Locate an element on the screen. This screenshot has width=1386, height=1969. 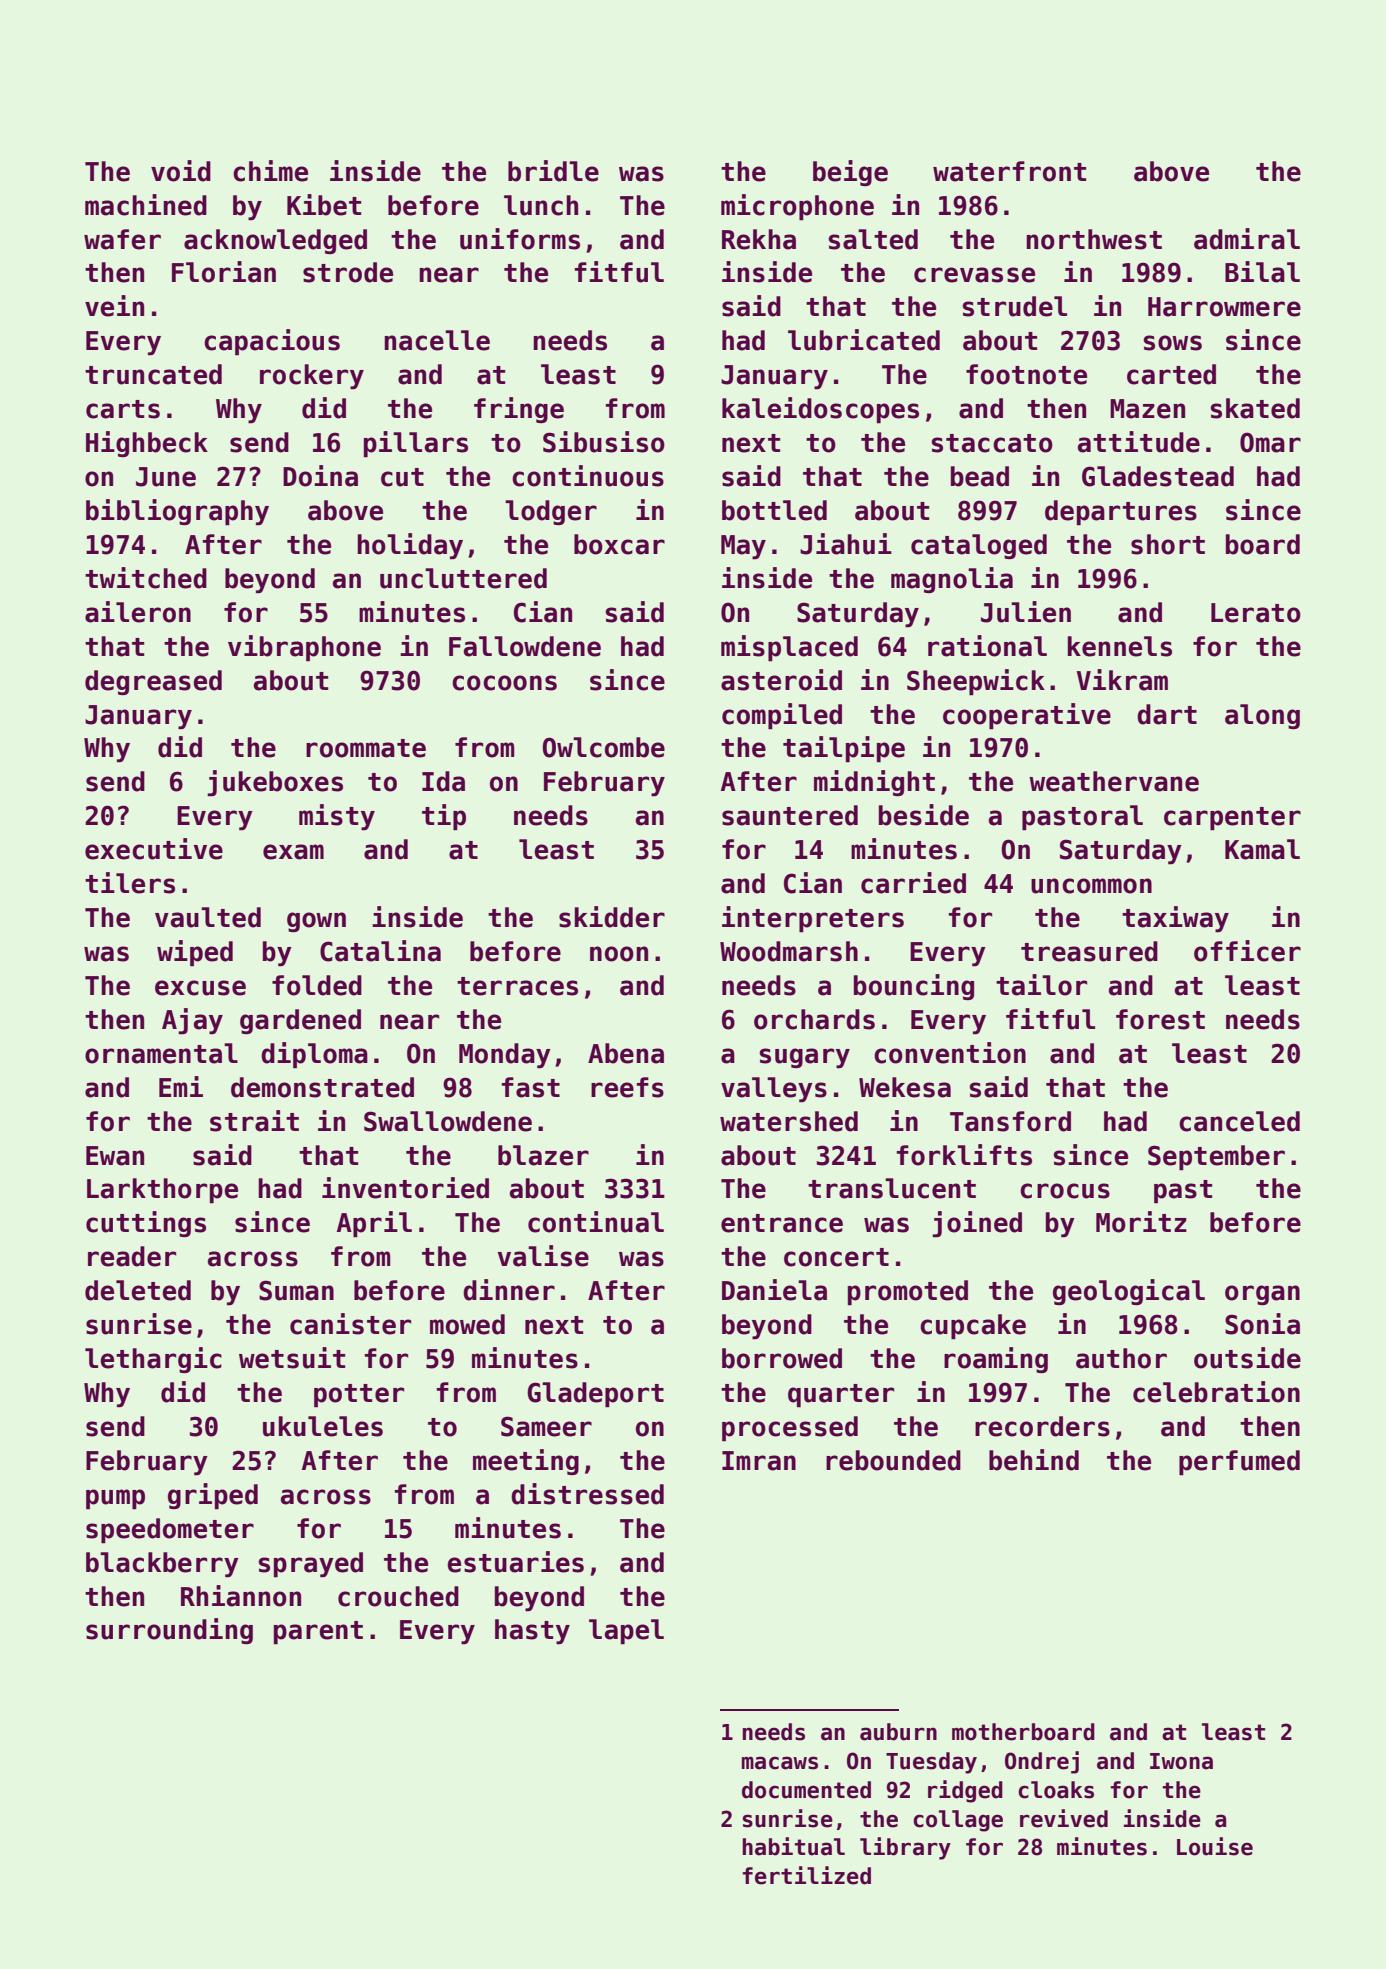
macaws is located at coordinates (780, 1763).
